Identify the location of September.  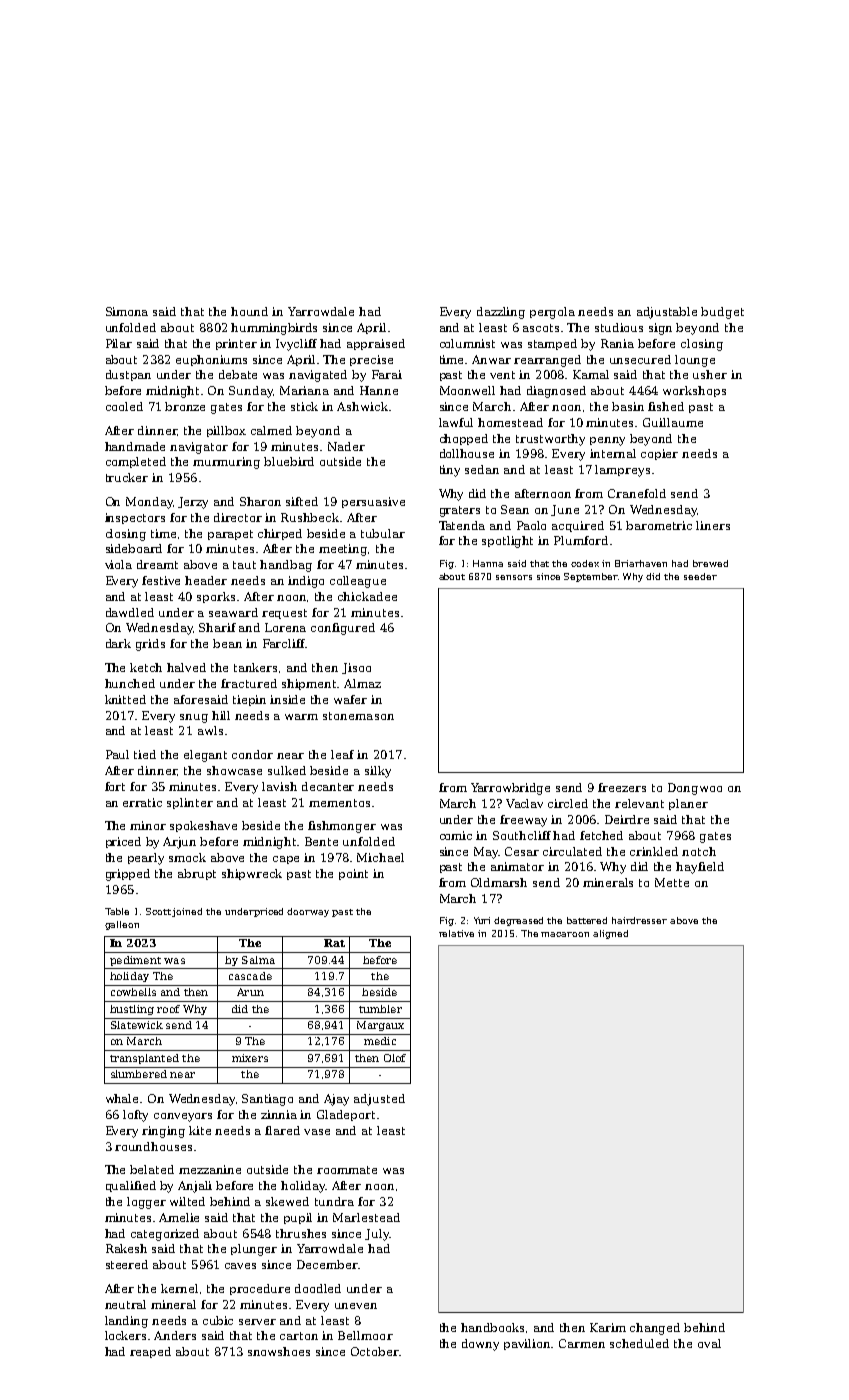
(591, 577).
